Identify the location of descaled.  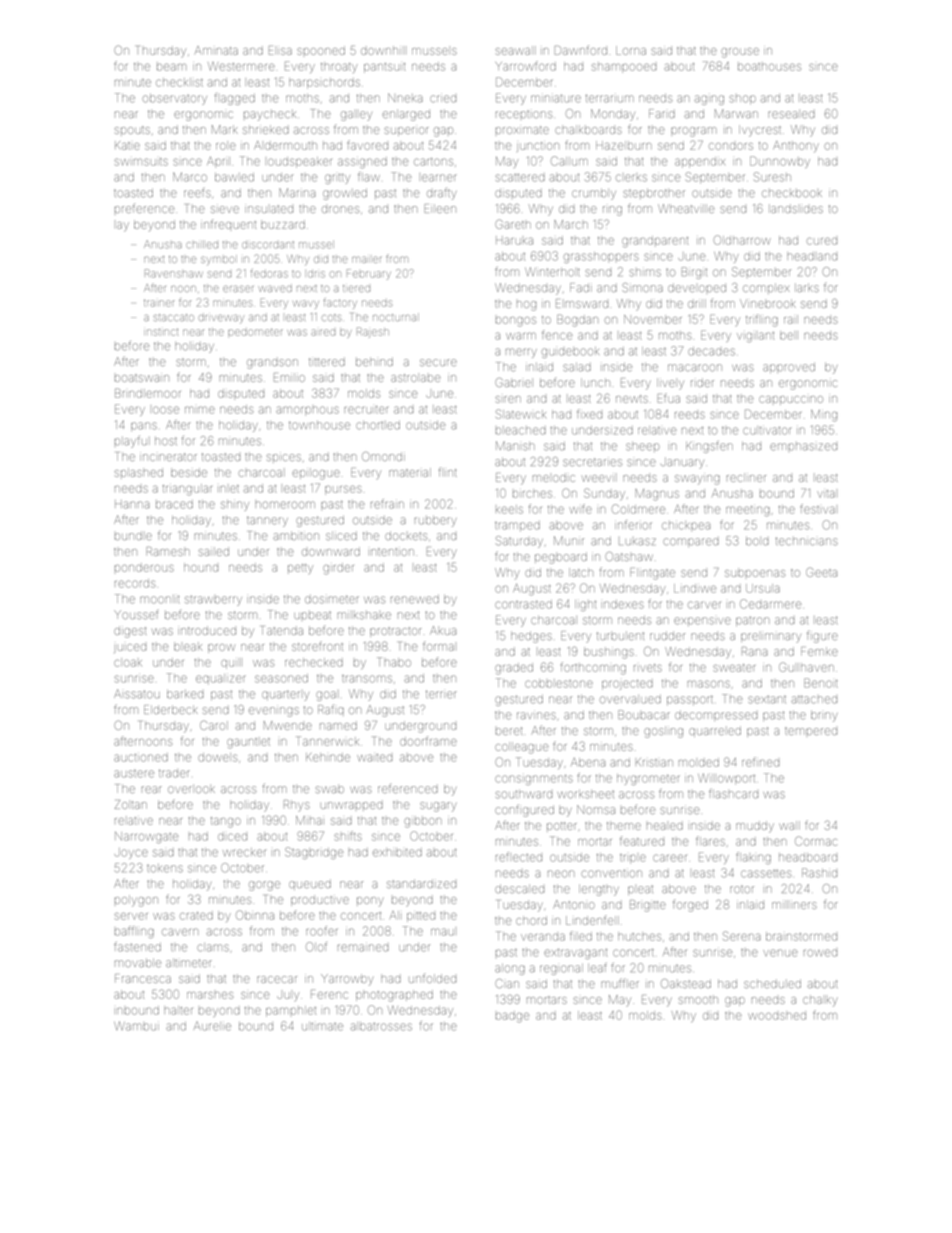
(519, 889).
